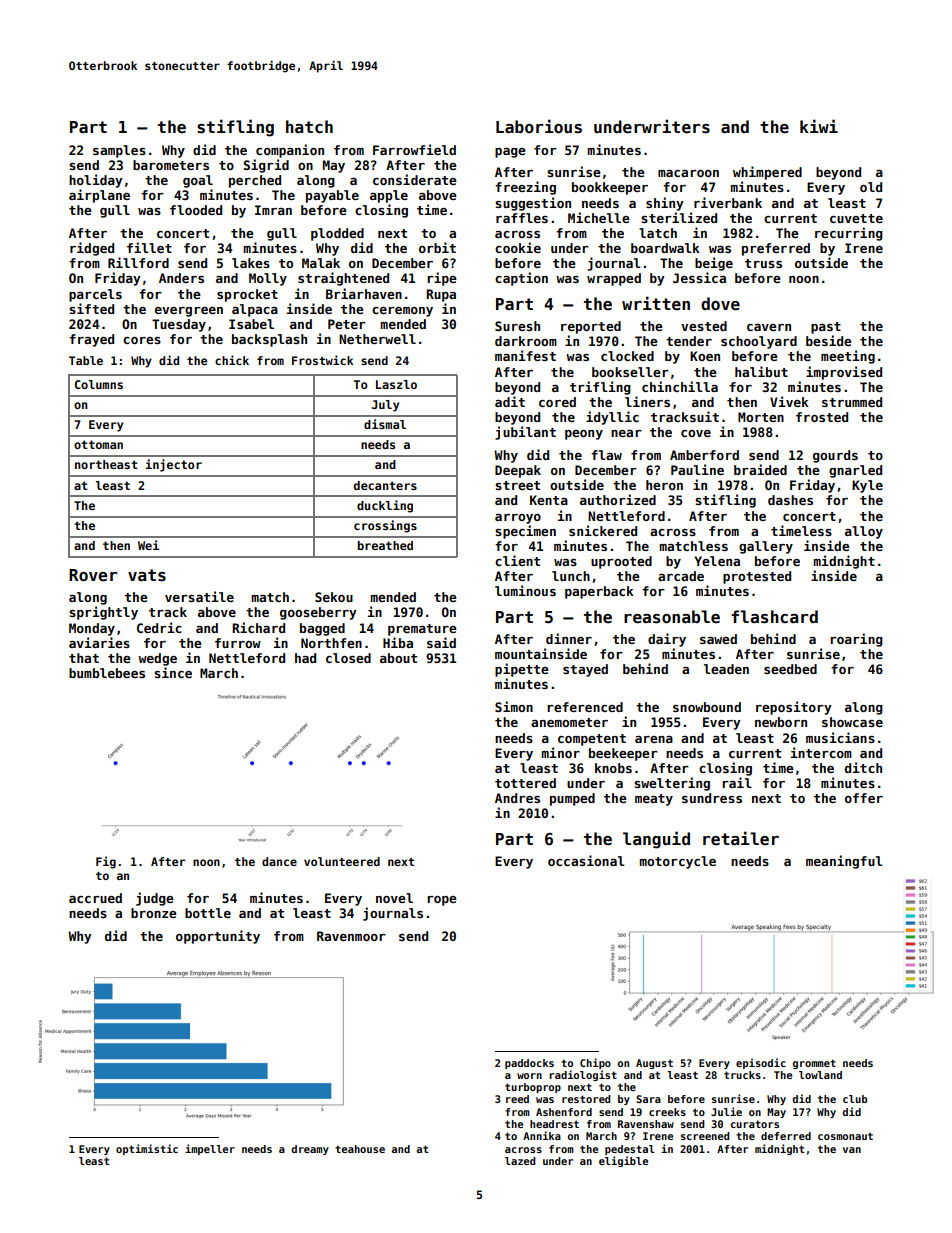 Image resolution: width=952 pixels, height=1233 pixels. What do you see at coordinates (517, 1099) in the page?
I see `reed` at bounding box center [517, 1099].
